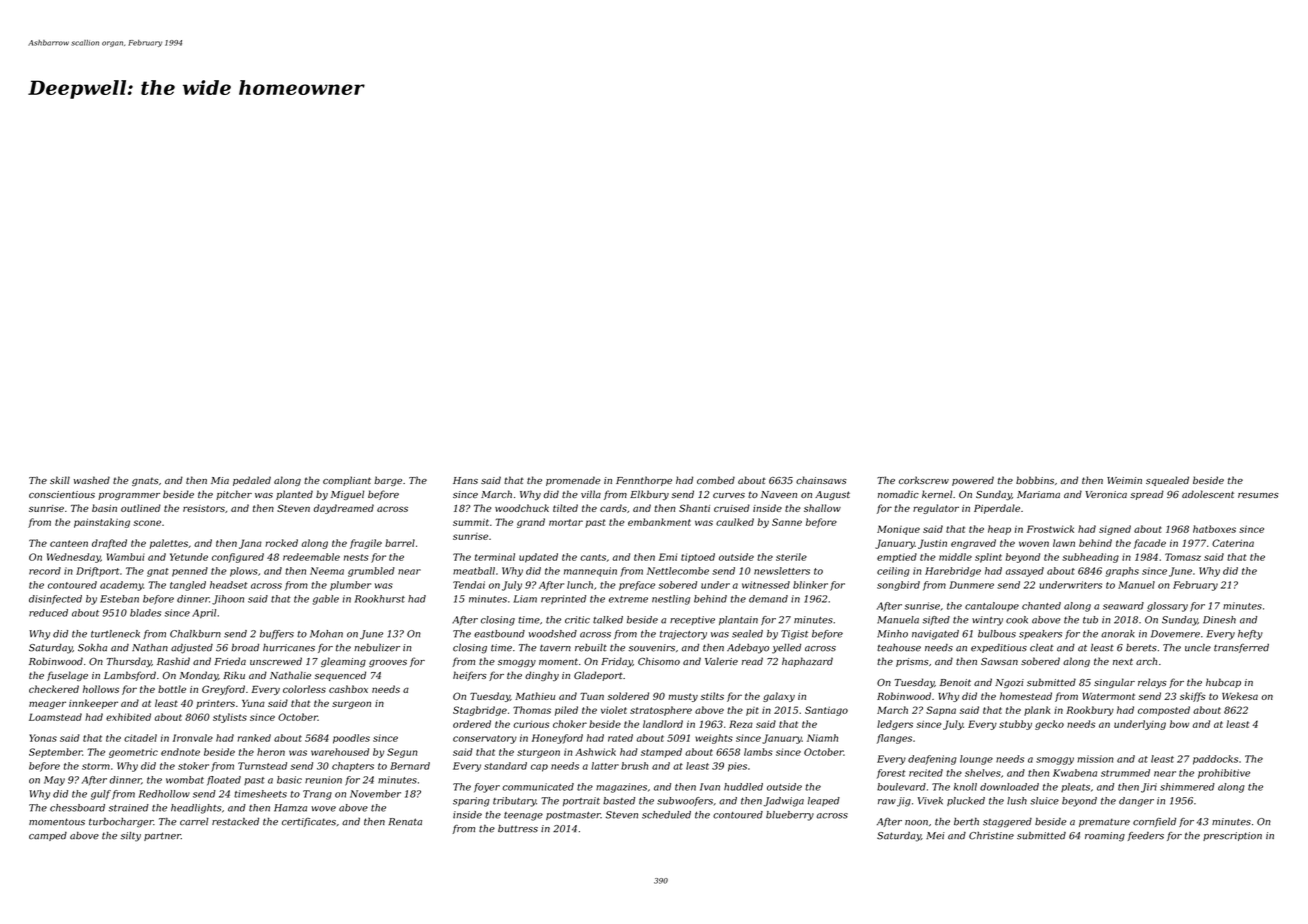  What do you see at coordinates (43, 738) in the screenshot?
I see `Yonas` at bounding box center [43, 738].
